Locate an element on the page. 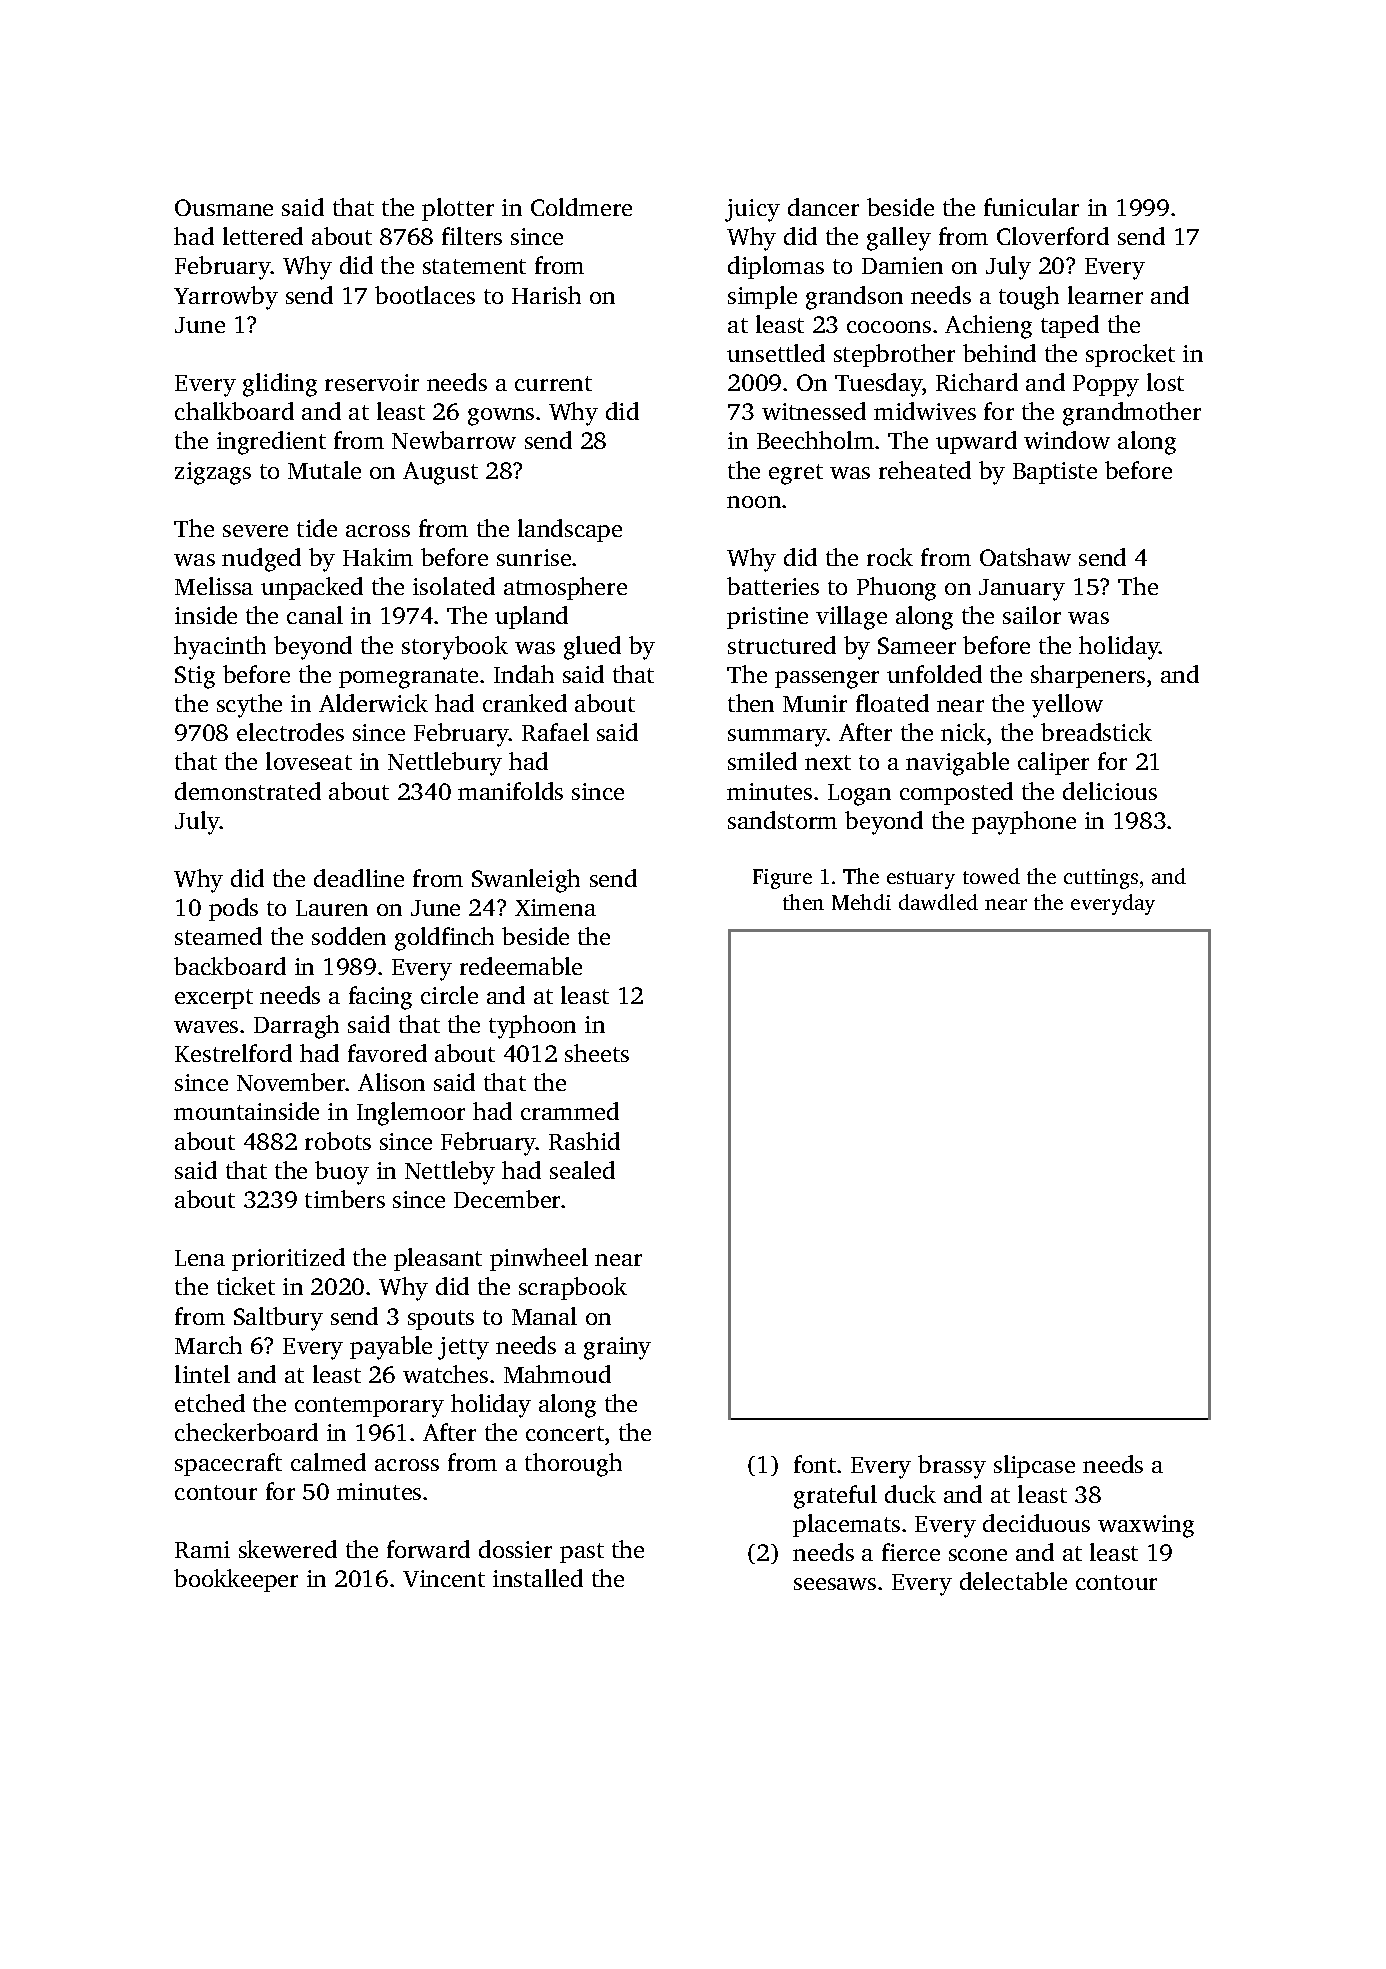  Oatshaw is located at coordinates (1025, 557).
